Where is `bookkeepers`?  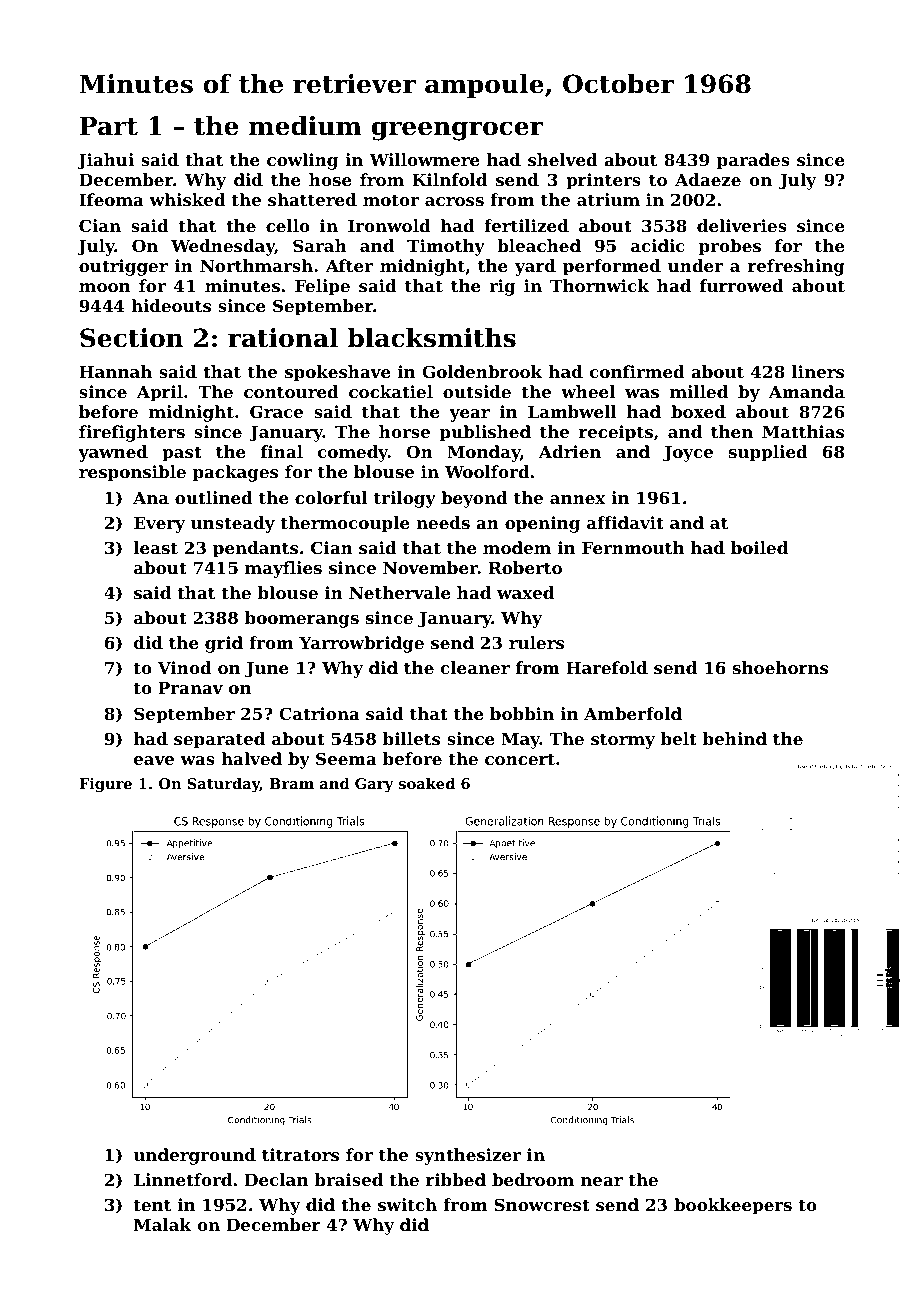
bookkeepers is located at coordinates (733, 1206).
